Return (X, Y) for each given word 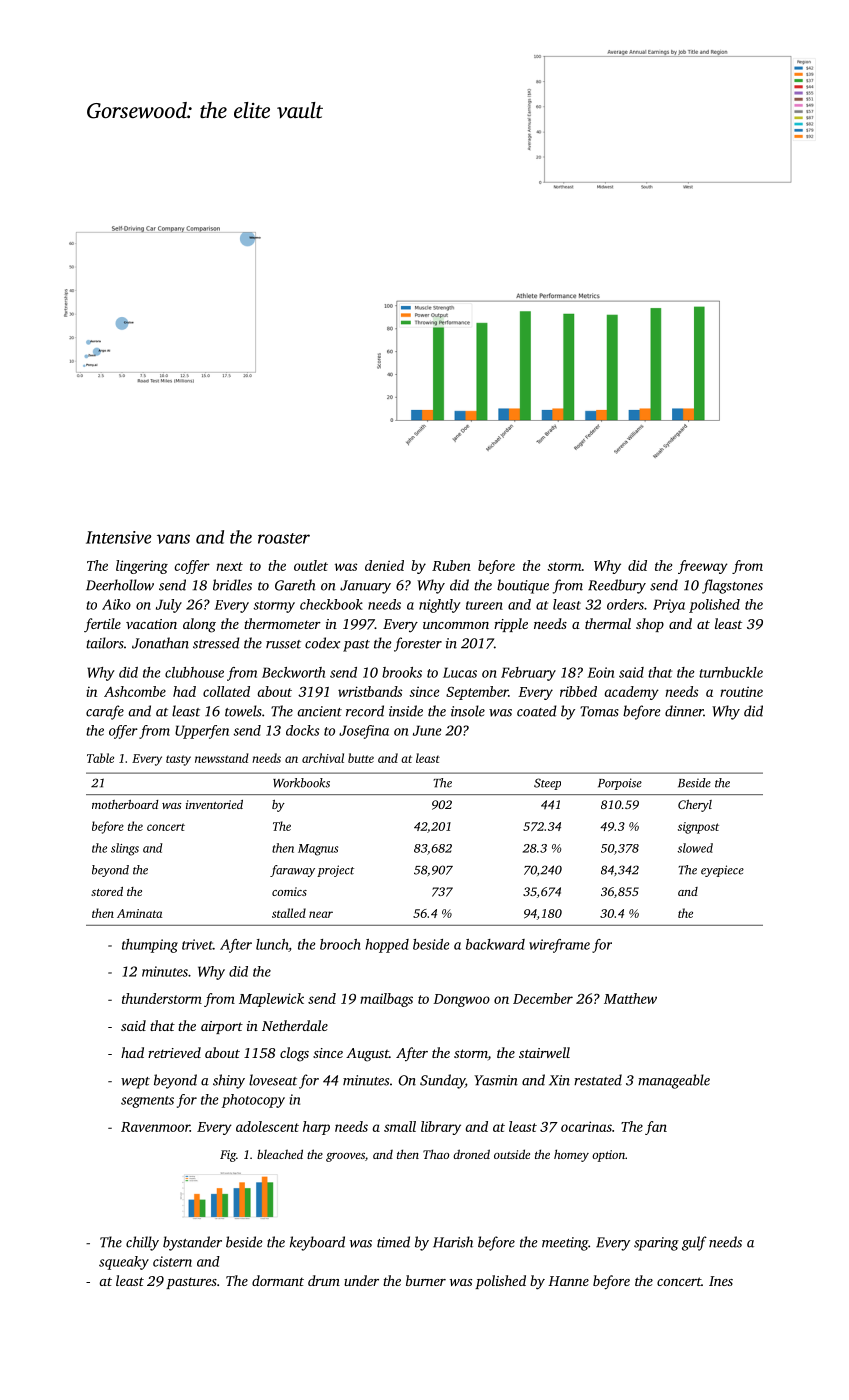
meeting (565, 1244)
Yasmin (496, 1080)
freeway (703, 567)
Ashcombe (135, 691)
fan (656, 1128)
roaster (284, 538)
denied (384, 565)
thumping (150, 946)
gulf (694, 1243)
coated (537, 711)
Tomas (599, 711)
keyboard (317, 1243)
